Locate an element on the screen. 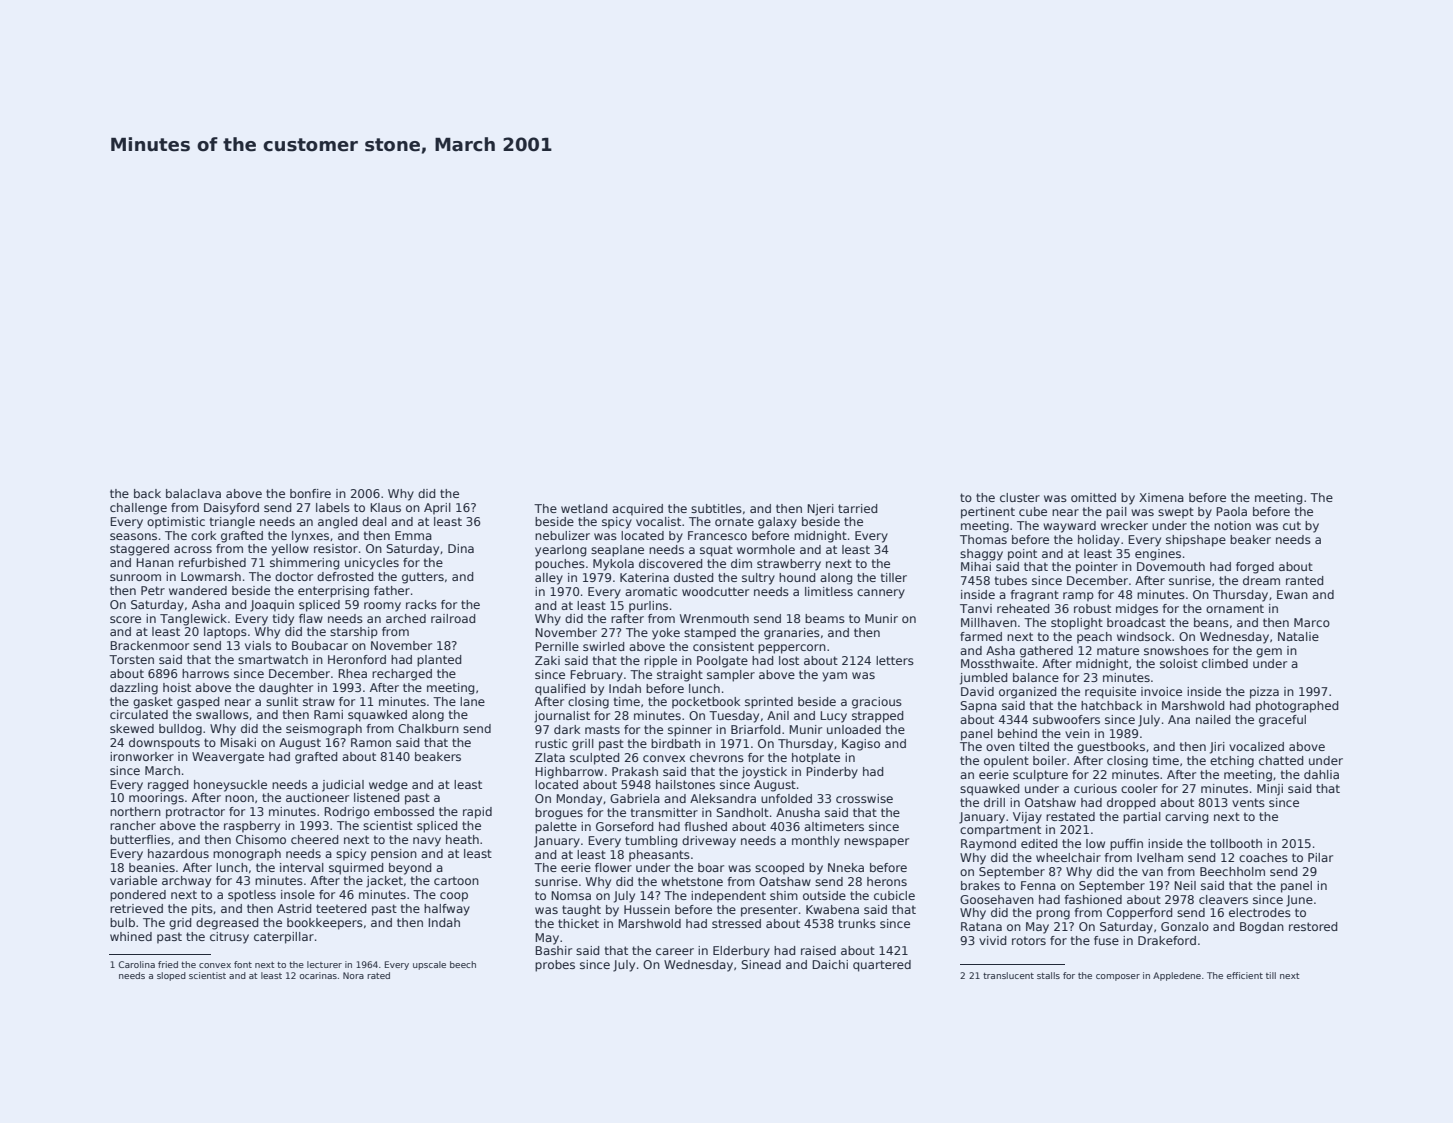 The width and height of the screenshot is (1453, 1123). newspaper is located at coordinates (876, 843).
